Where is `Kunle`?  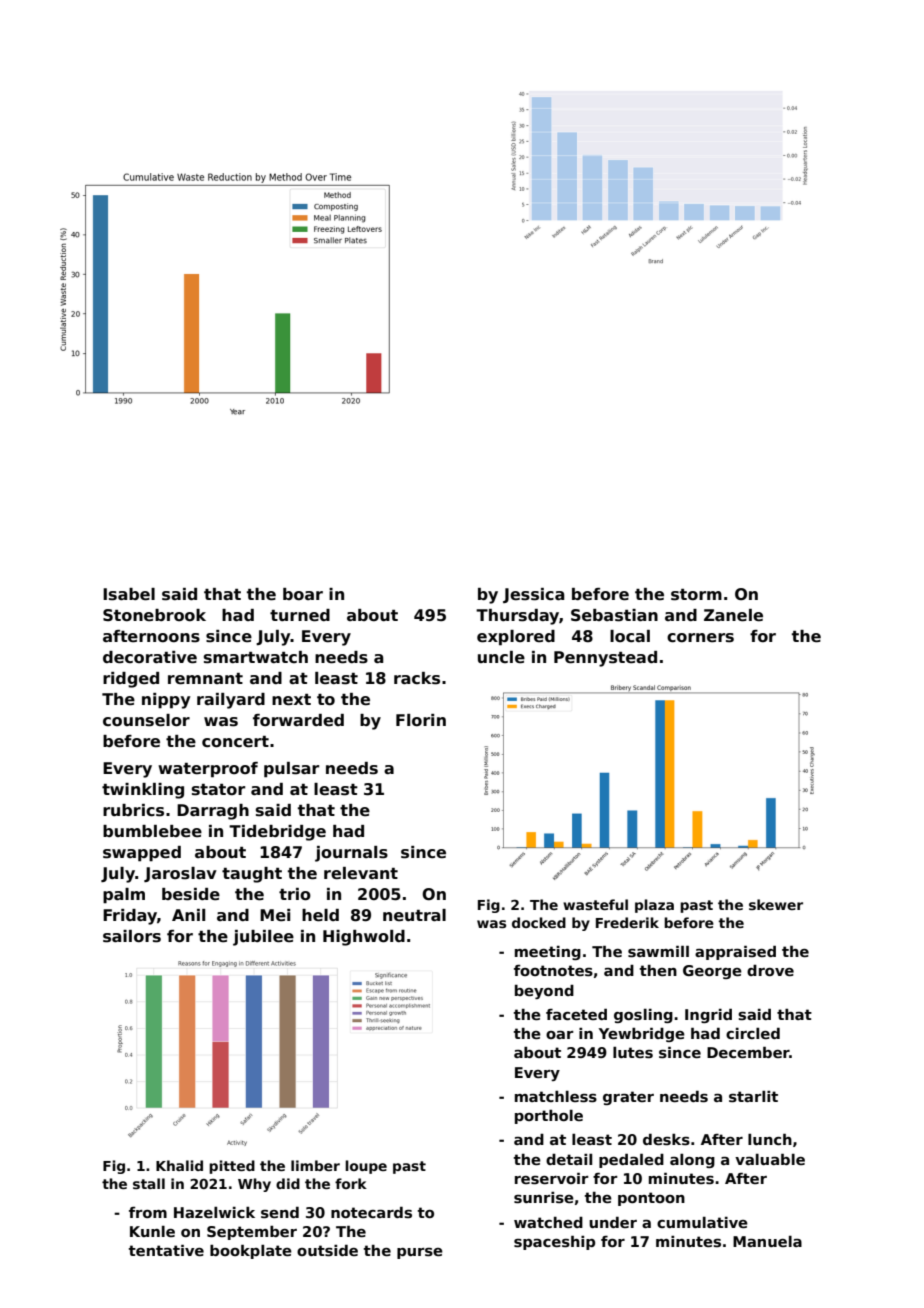
Kunle is located at coordinates (152, 1231).
